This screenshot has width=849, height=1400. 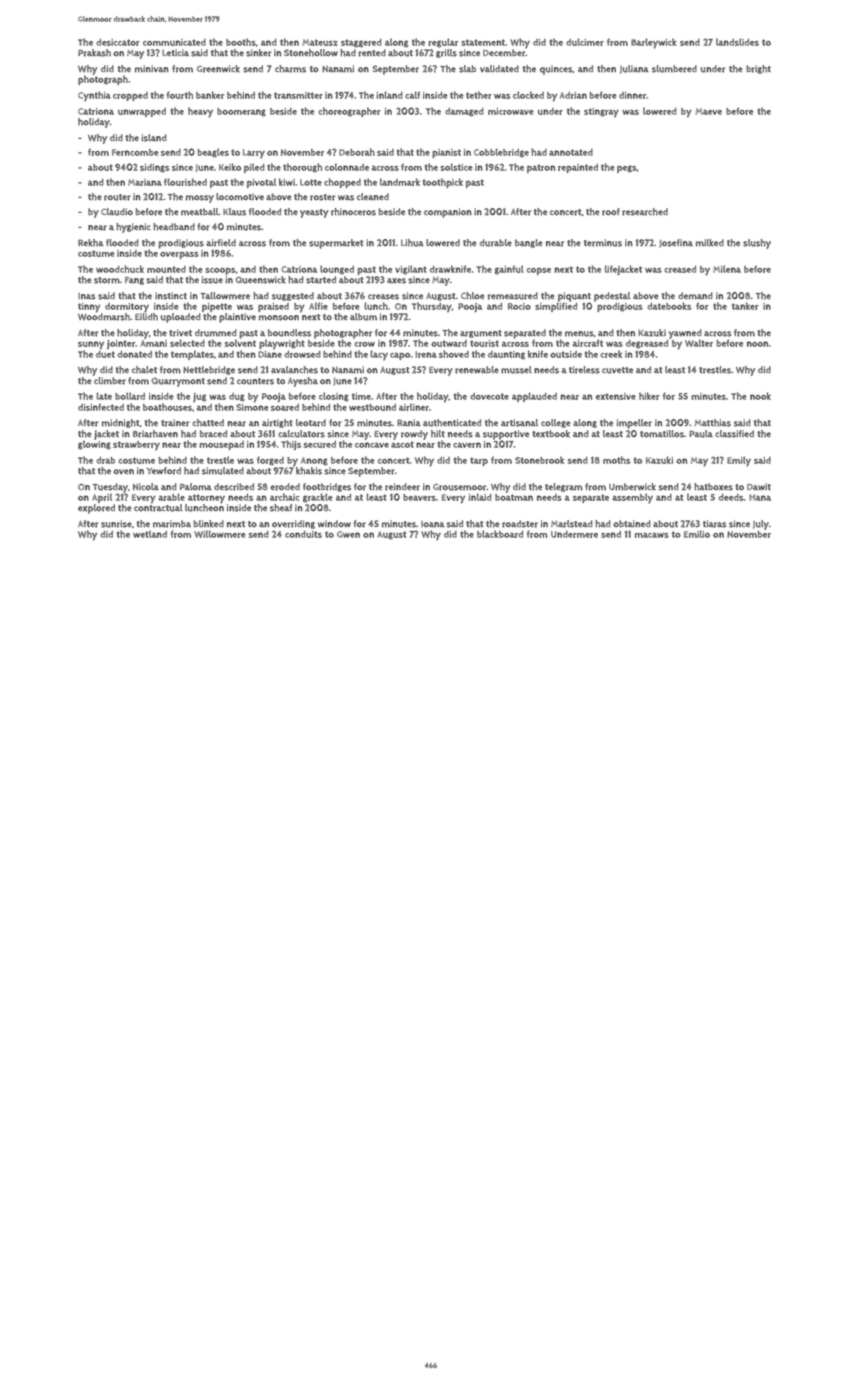 What do you see at coordinates (603, 243) in the screenshot?
I see `terminus` at bounding box center [603, 243].
